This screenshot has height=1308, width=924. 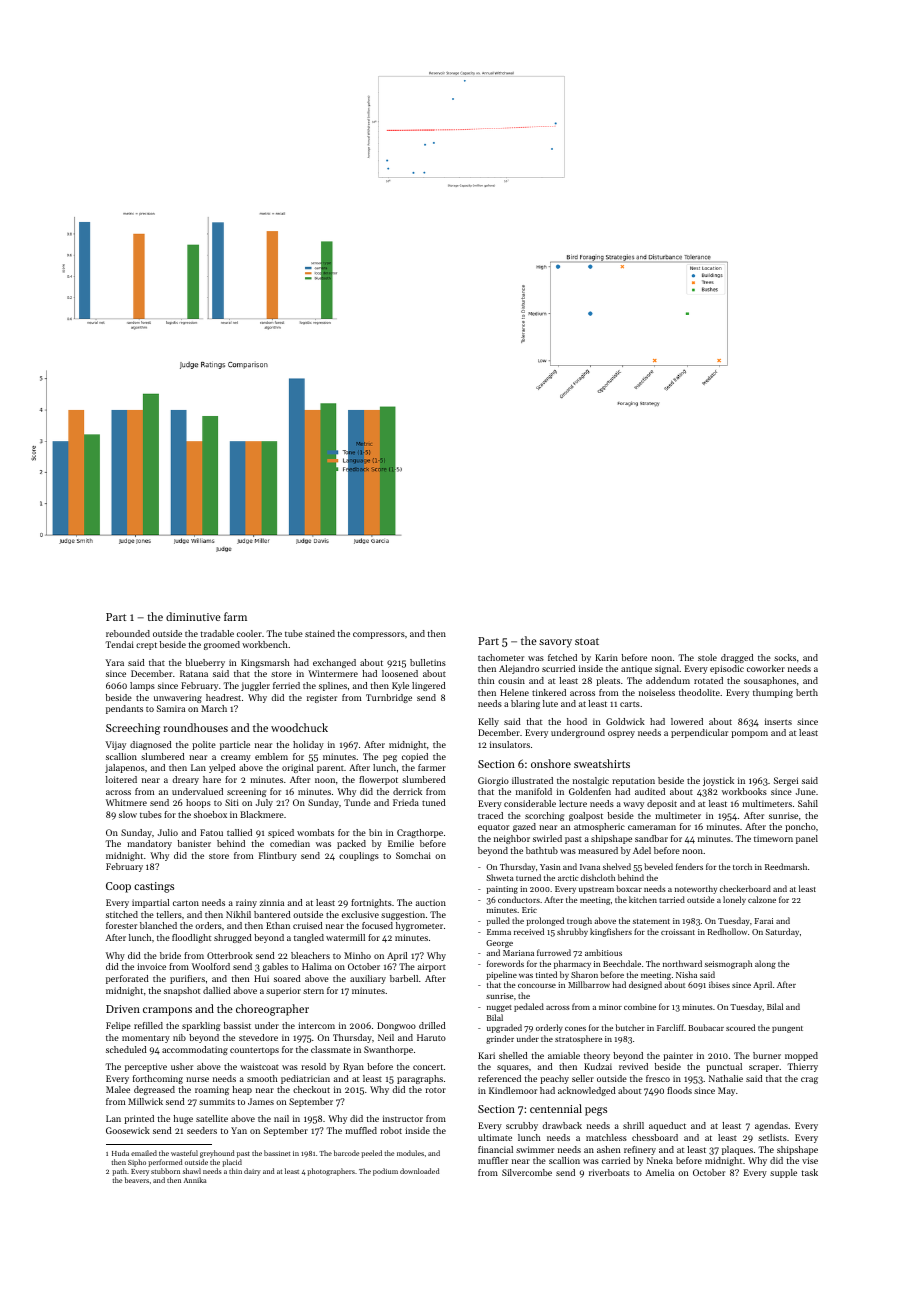 What do you see at coordinates (217, 1154) in the screenshot?
I see `greyhound` at bounding box center [217, 1154].
